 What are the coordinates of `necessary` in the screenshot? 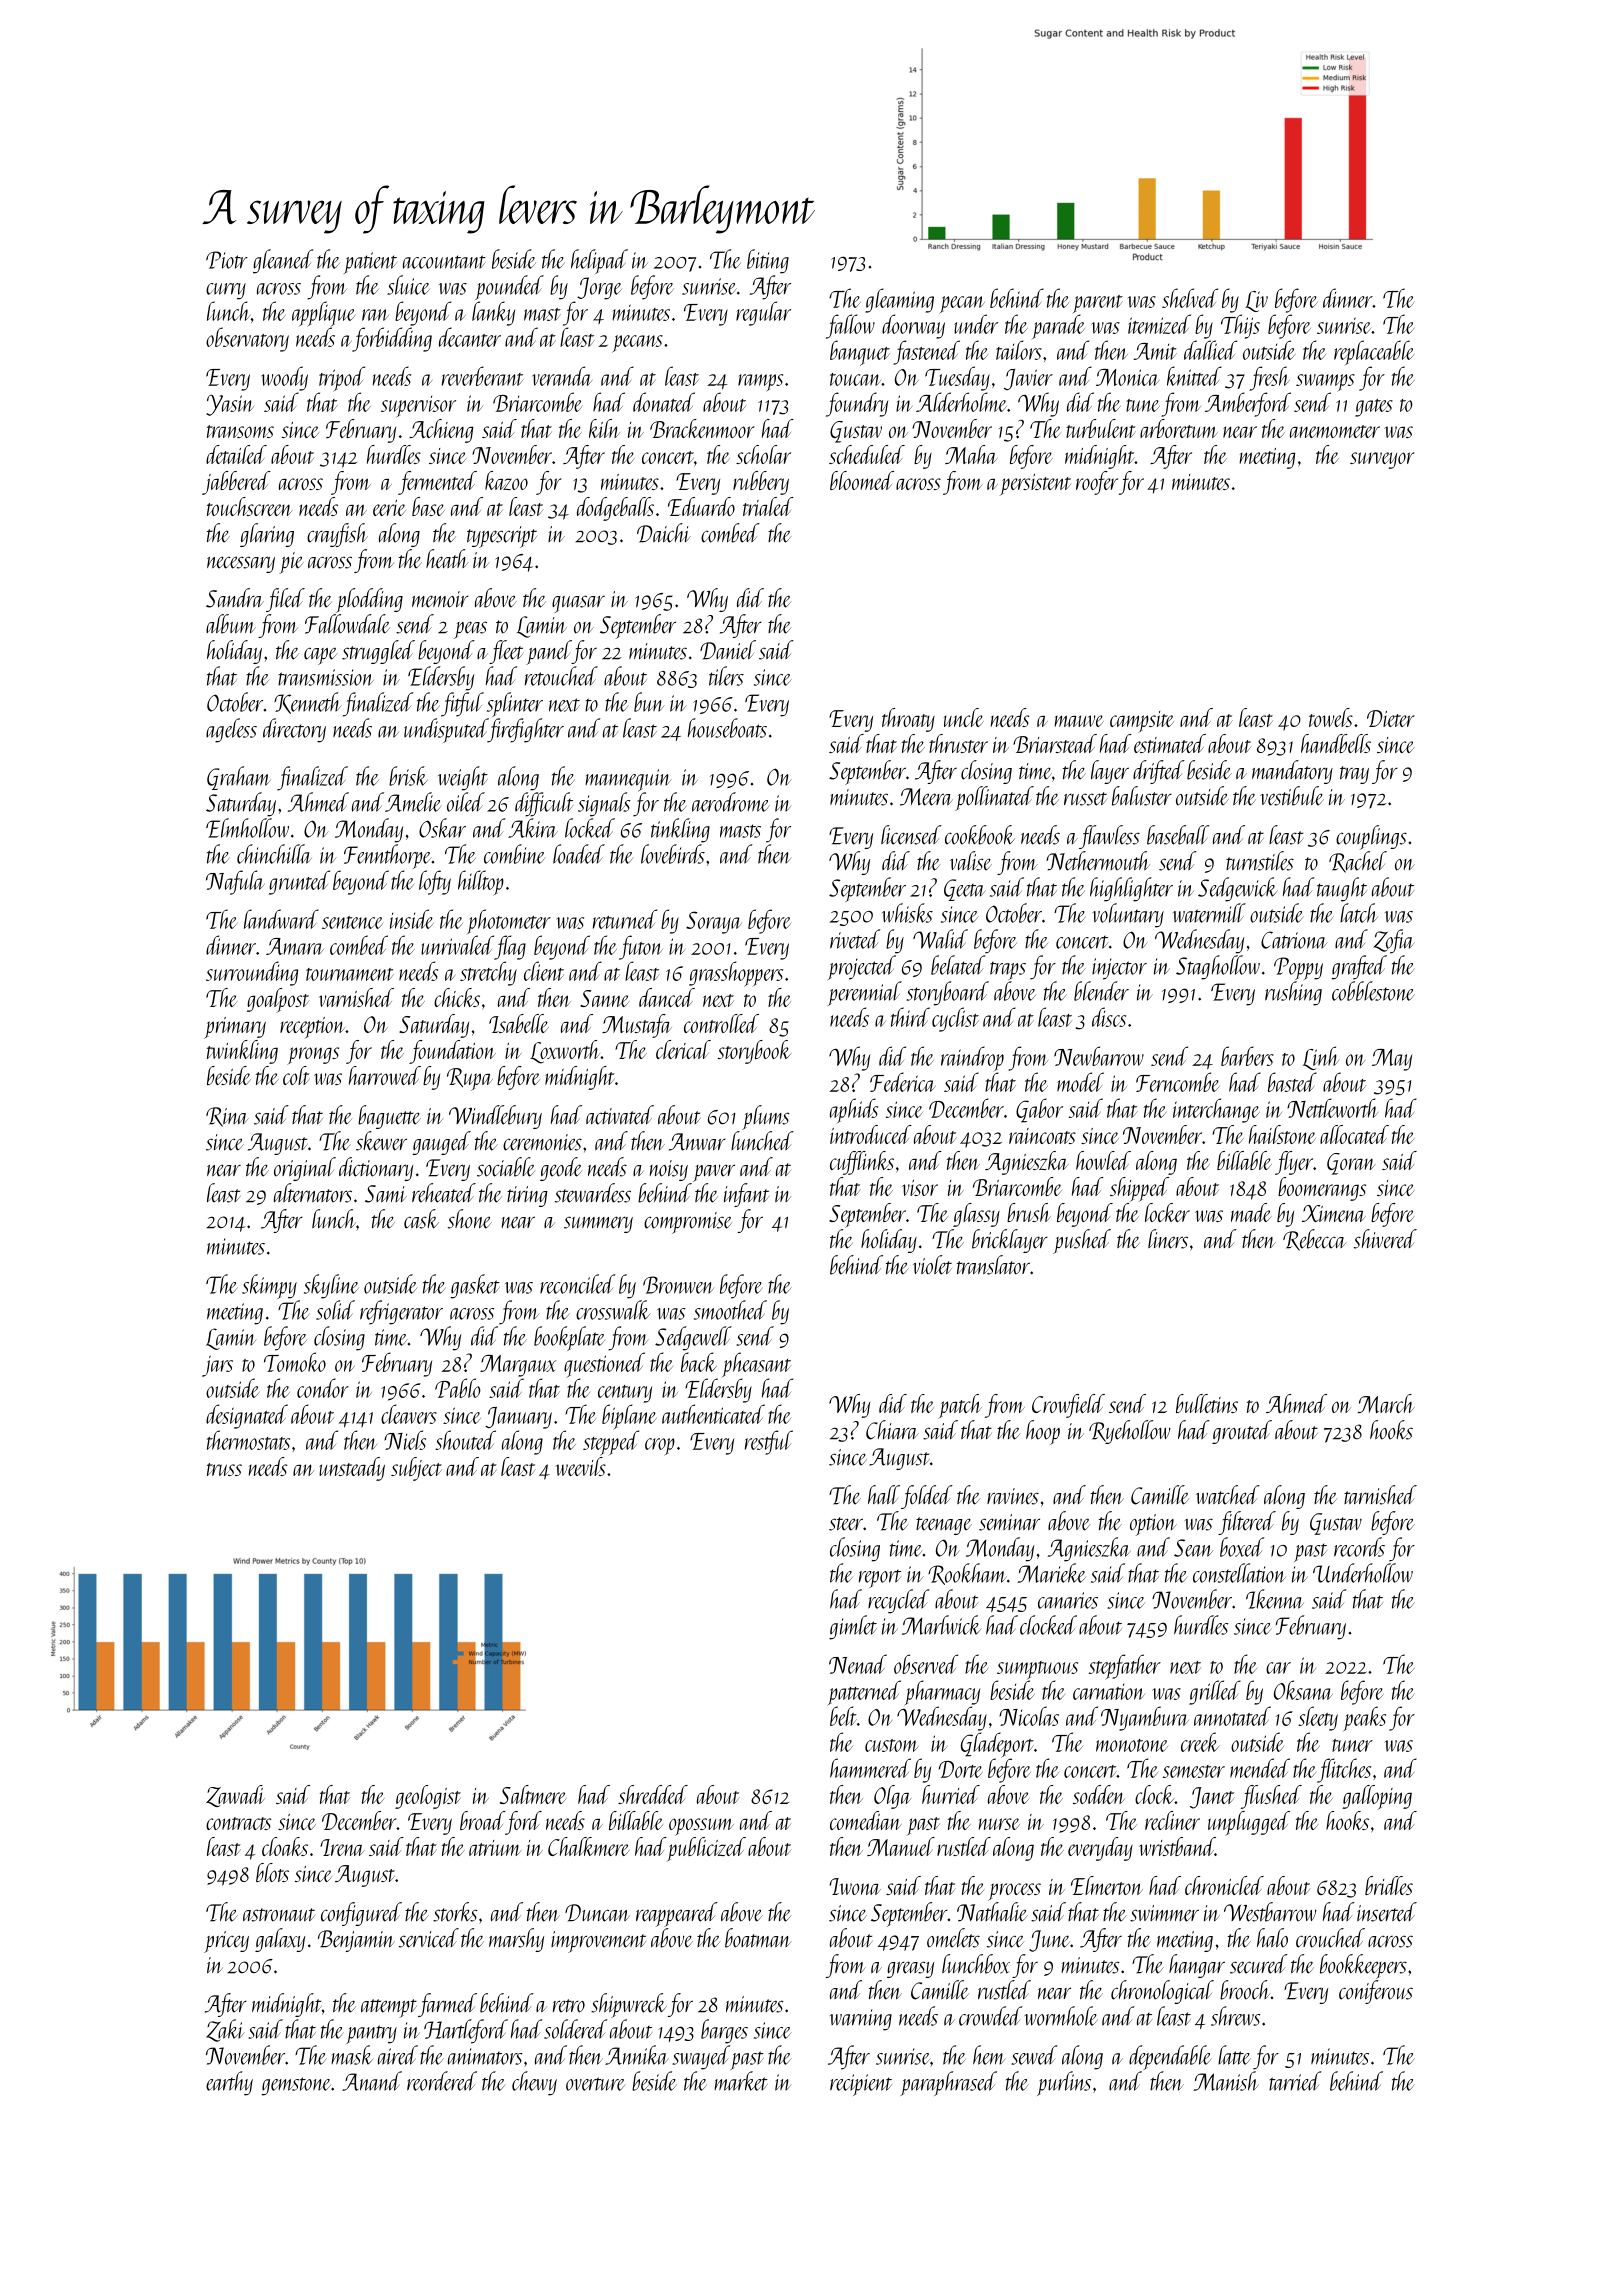 It's located at (241, 564).
